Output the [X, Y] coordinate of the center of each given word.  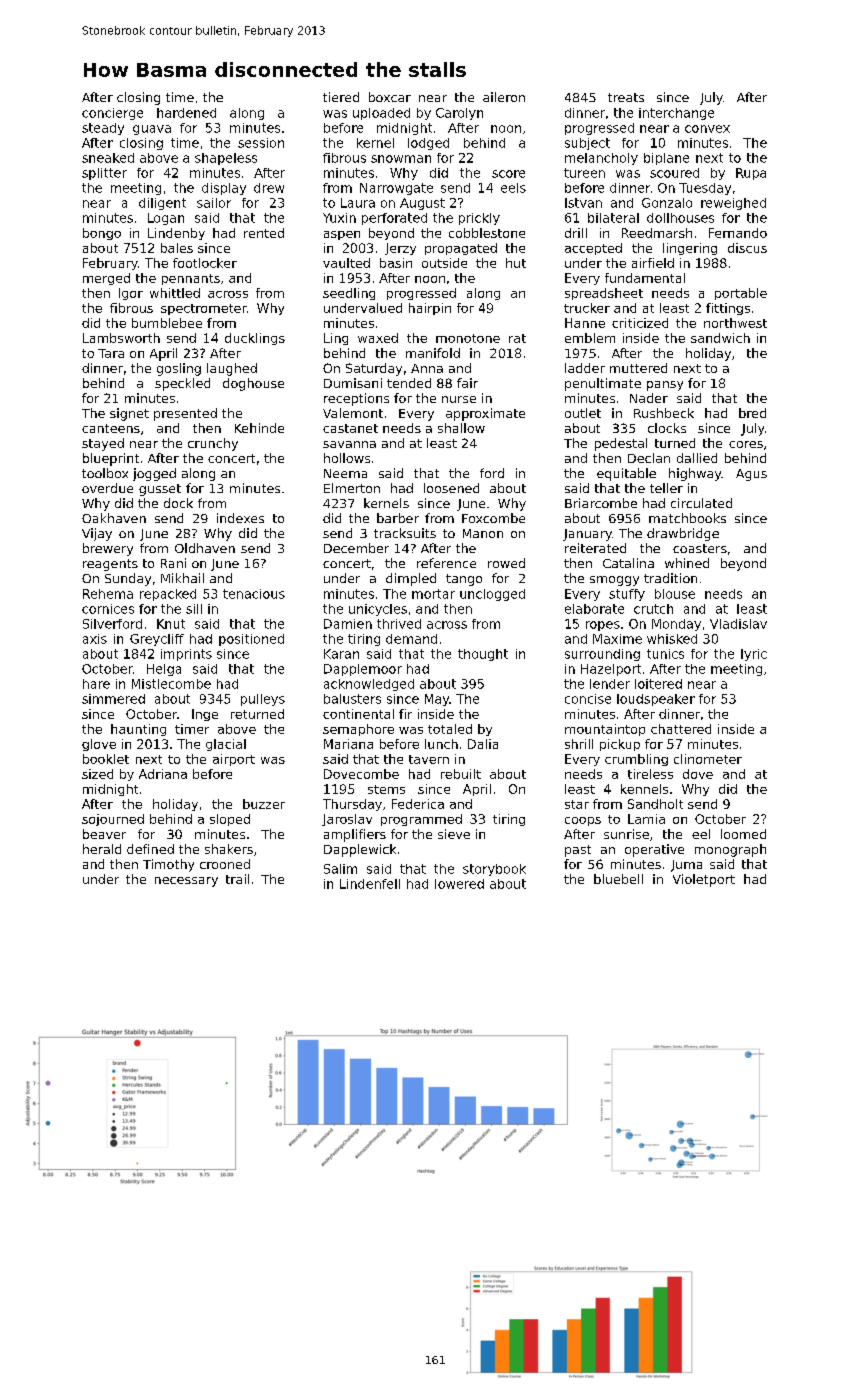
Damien [348, 624]
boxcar [390, 97]
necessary [186, 882]
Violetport [704, 880]
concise [588, 699]
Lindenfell [370, 884]
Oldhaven [205, 548]
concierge [112, 114]
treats [626, 97]
